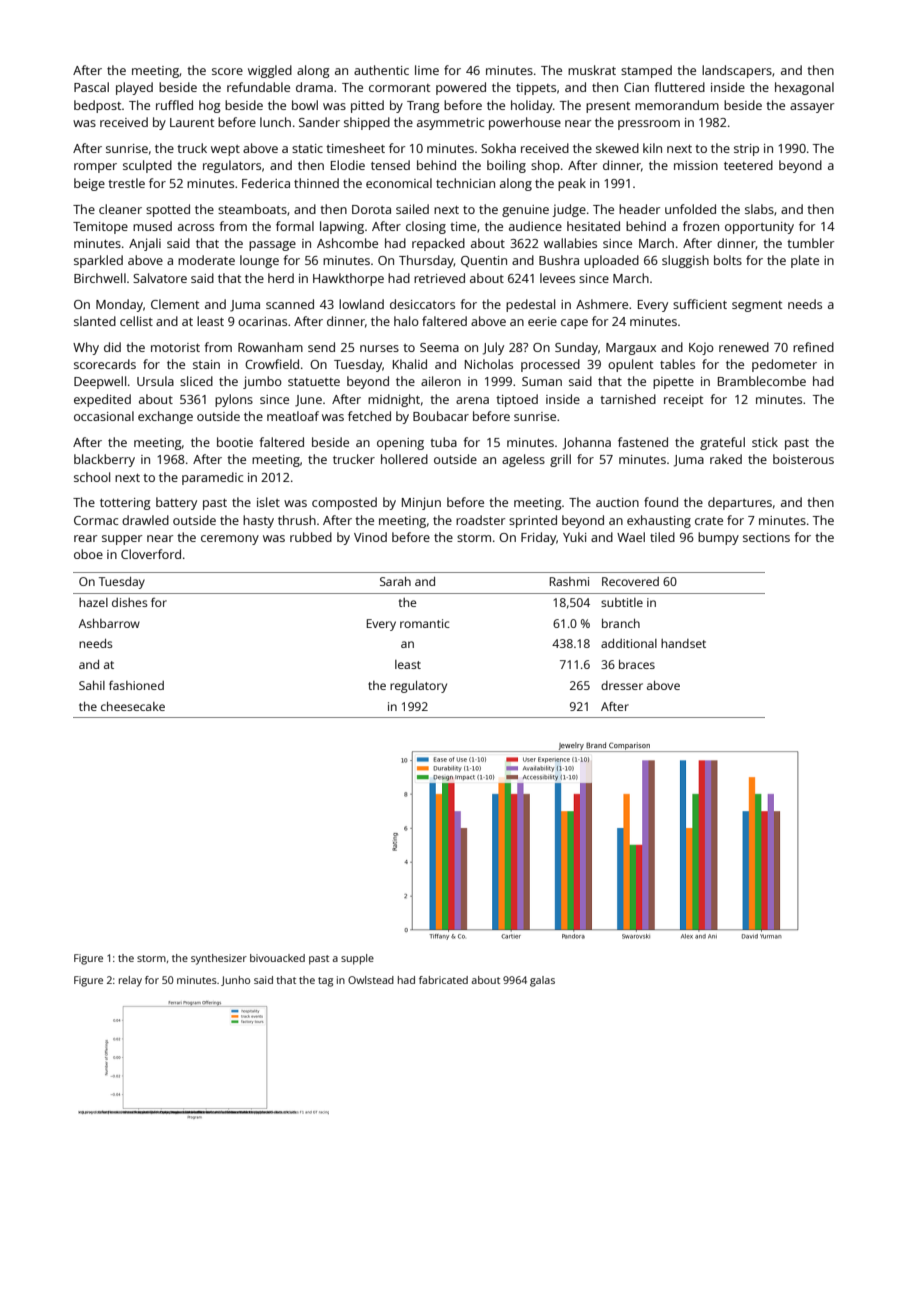 The image size is (908, 1316). Describe the element at coordinates (174, 105) in the image. I see `ruffled` at that location.
